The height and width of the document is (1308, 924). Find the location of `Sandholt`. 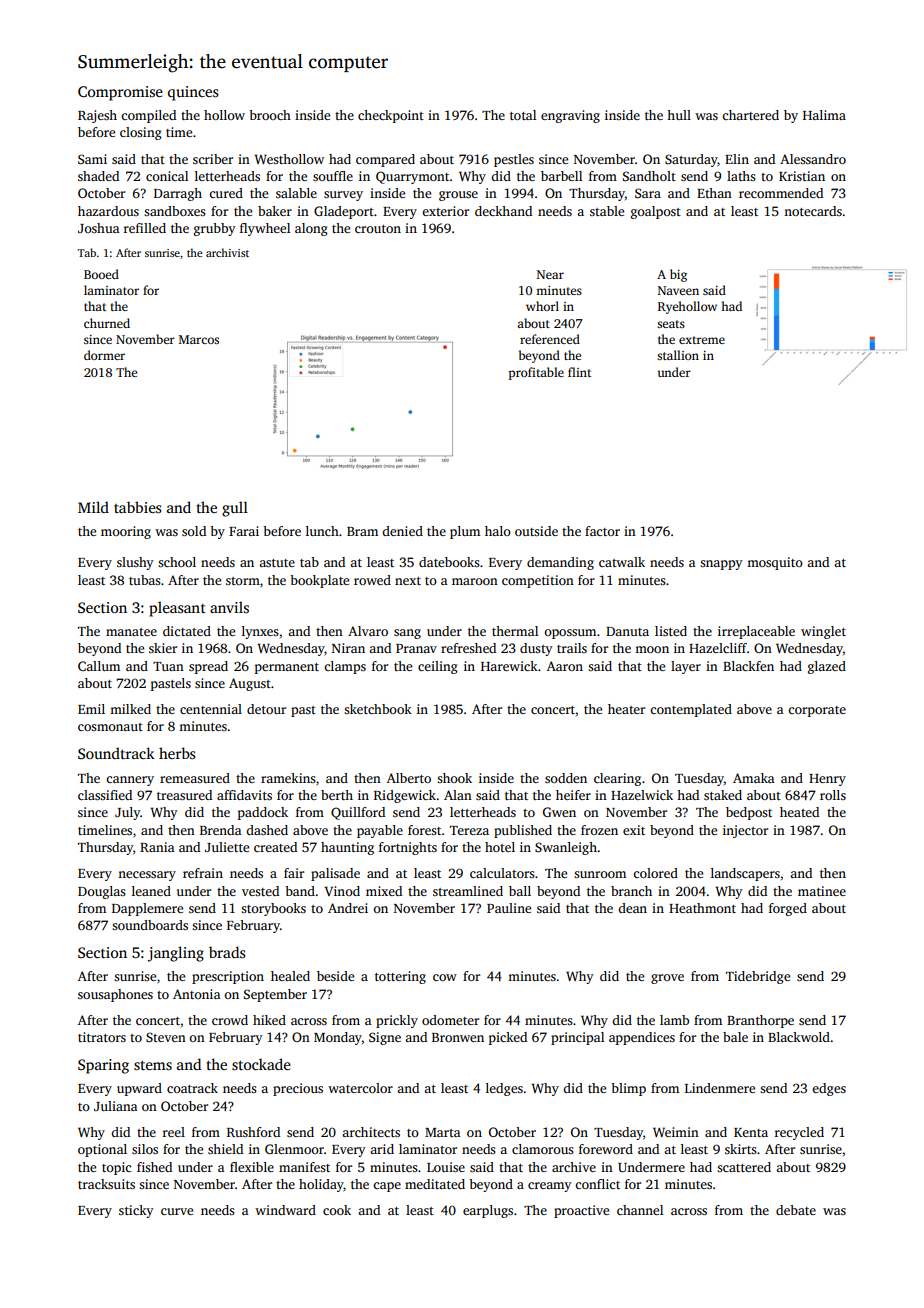

Sandholt is located at coordinates (649, 176).
